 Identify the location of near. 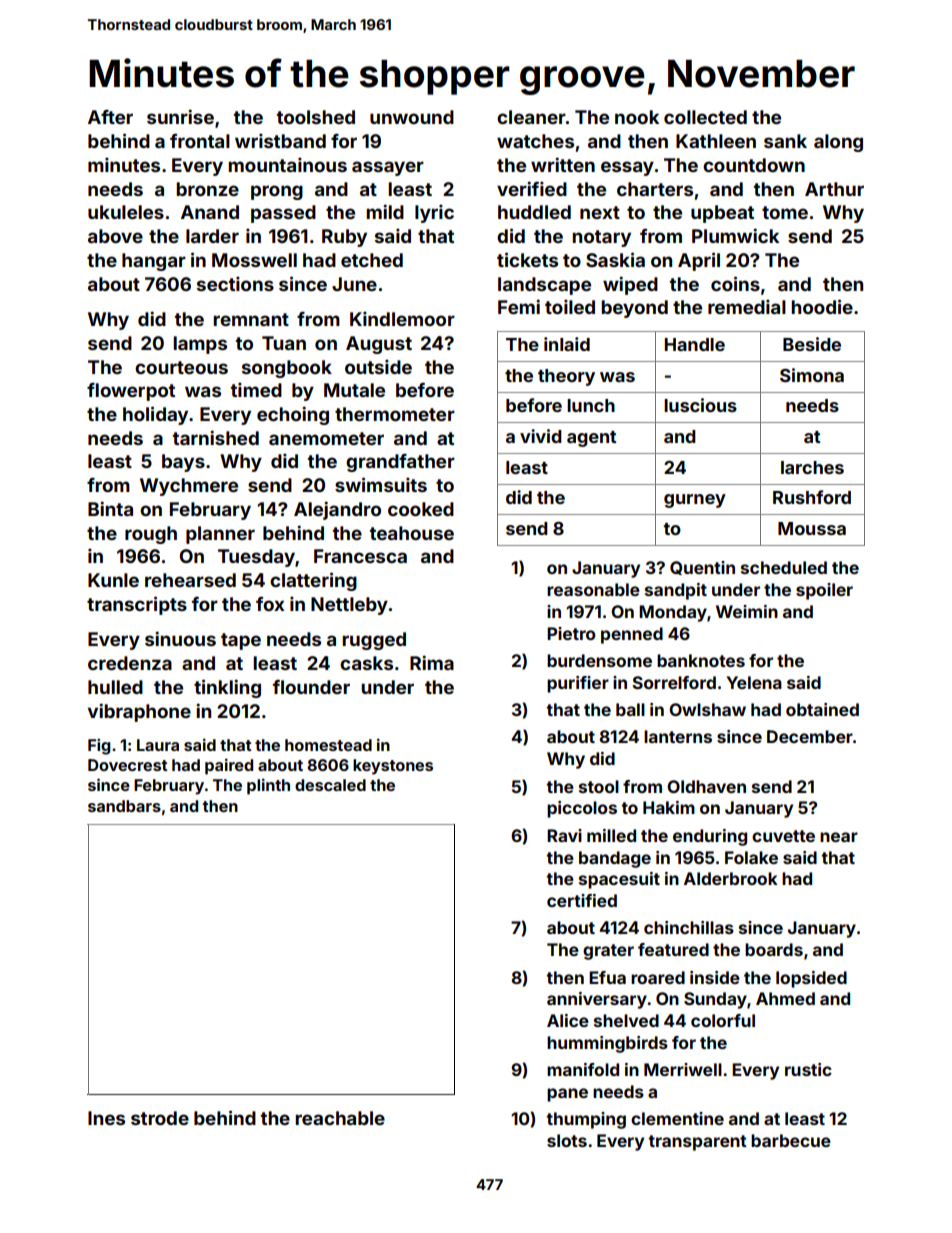
(839, 837).
